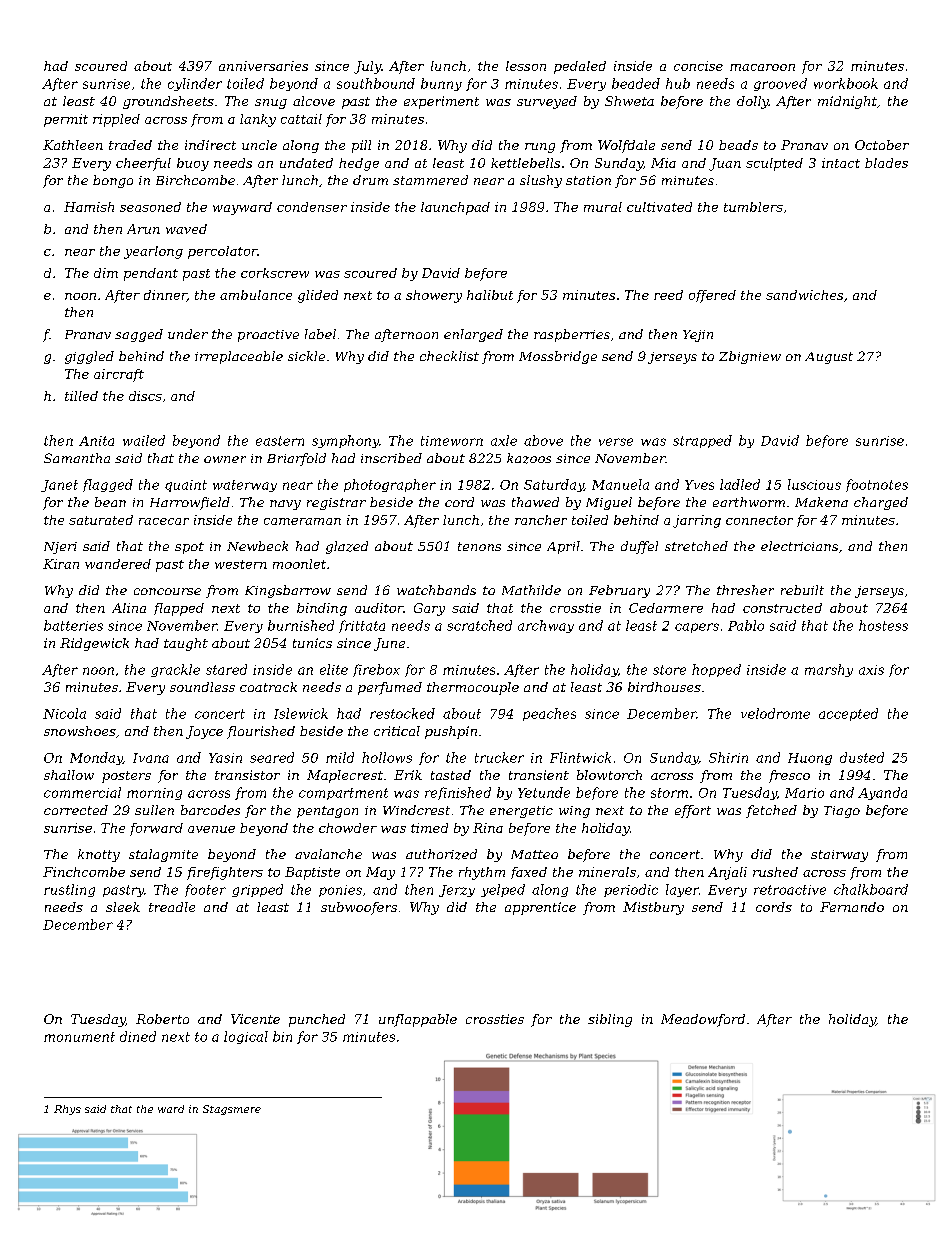 The image size is (952, 1233). What do you see at coordinates (195, 84) in the screenshot?
I see `cylinder` at bounding box center [195, 84].
